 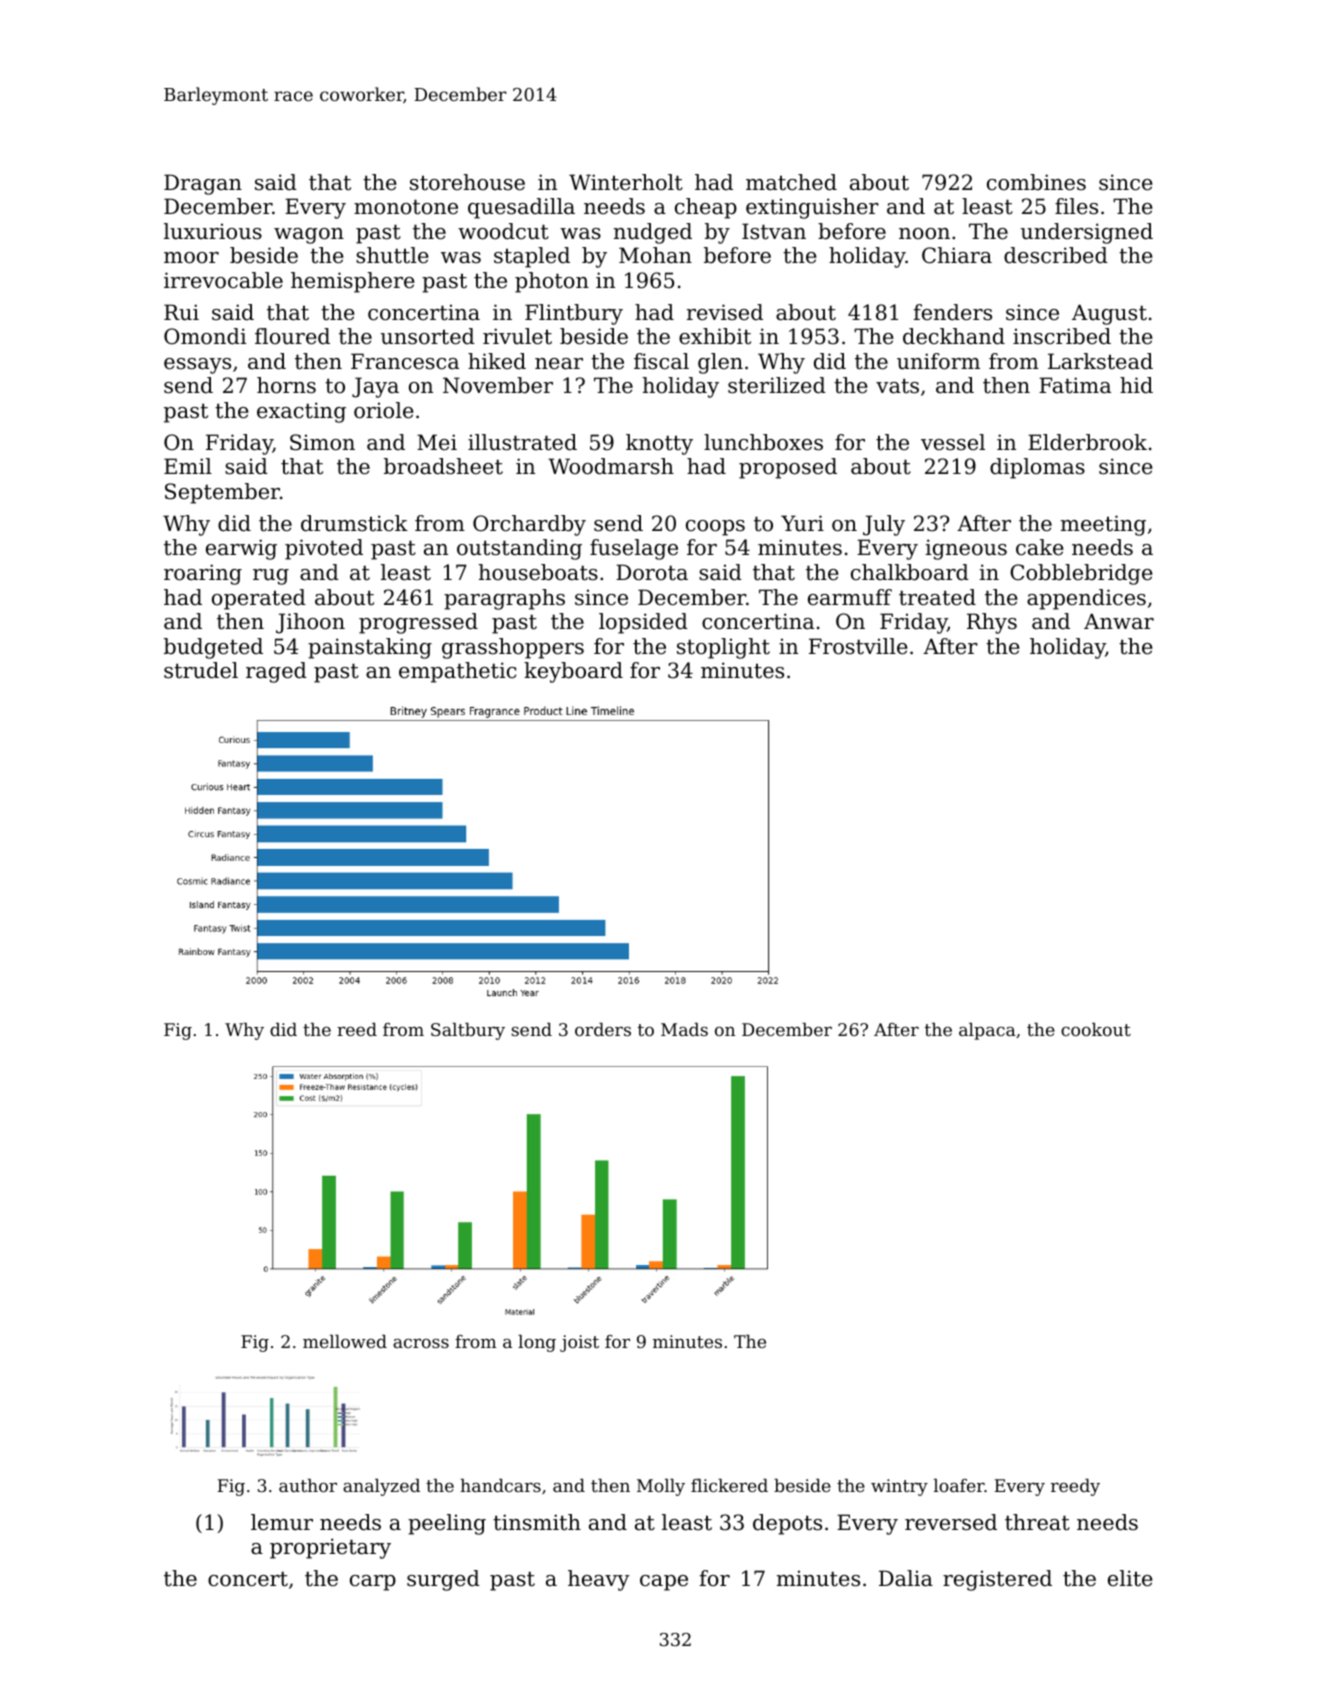 What do you see at coordinates (987, 1031) in the screenshot?
I see `alpaca` at bounding box center [987, 1031].
